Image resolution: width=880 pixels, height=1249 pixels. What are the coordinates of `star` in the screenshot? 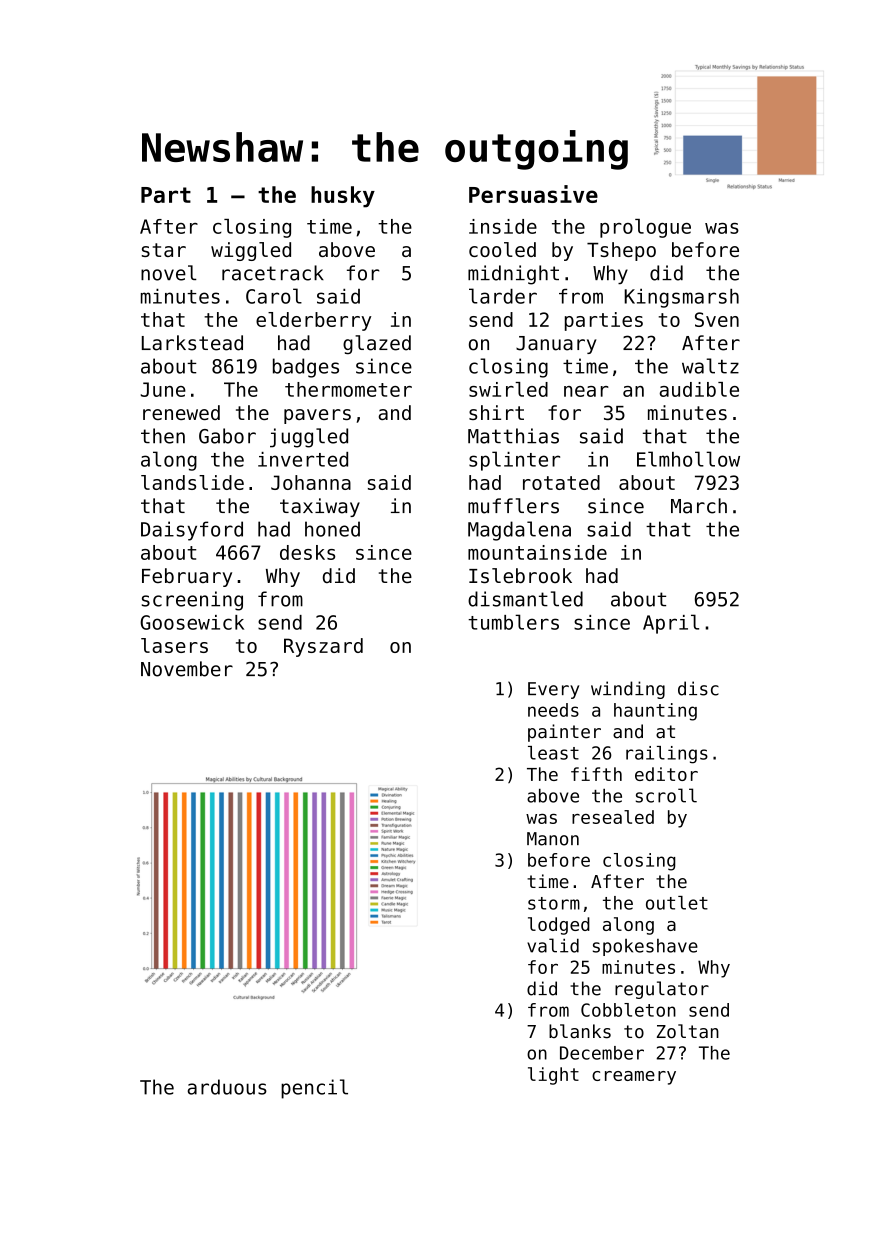 It's located at (164, 250).
